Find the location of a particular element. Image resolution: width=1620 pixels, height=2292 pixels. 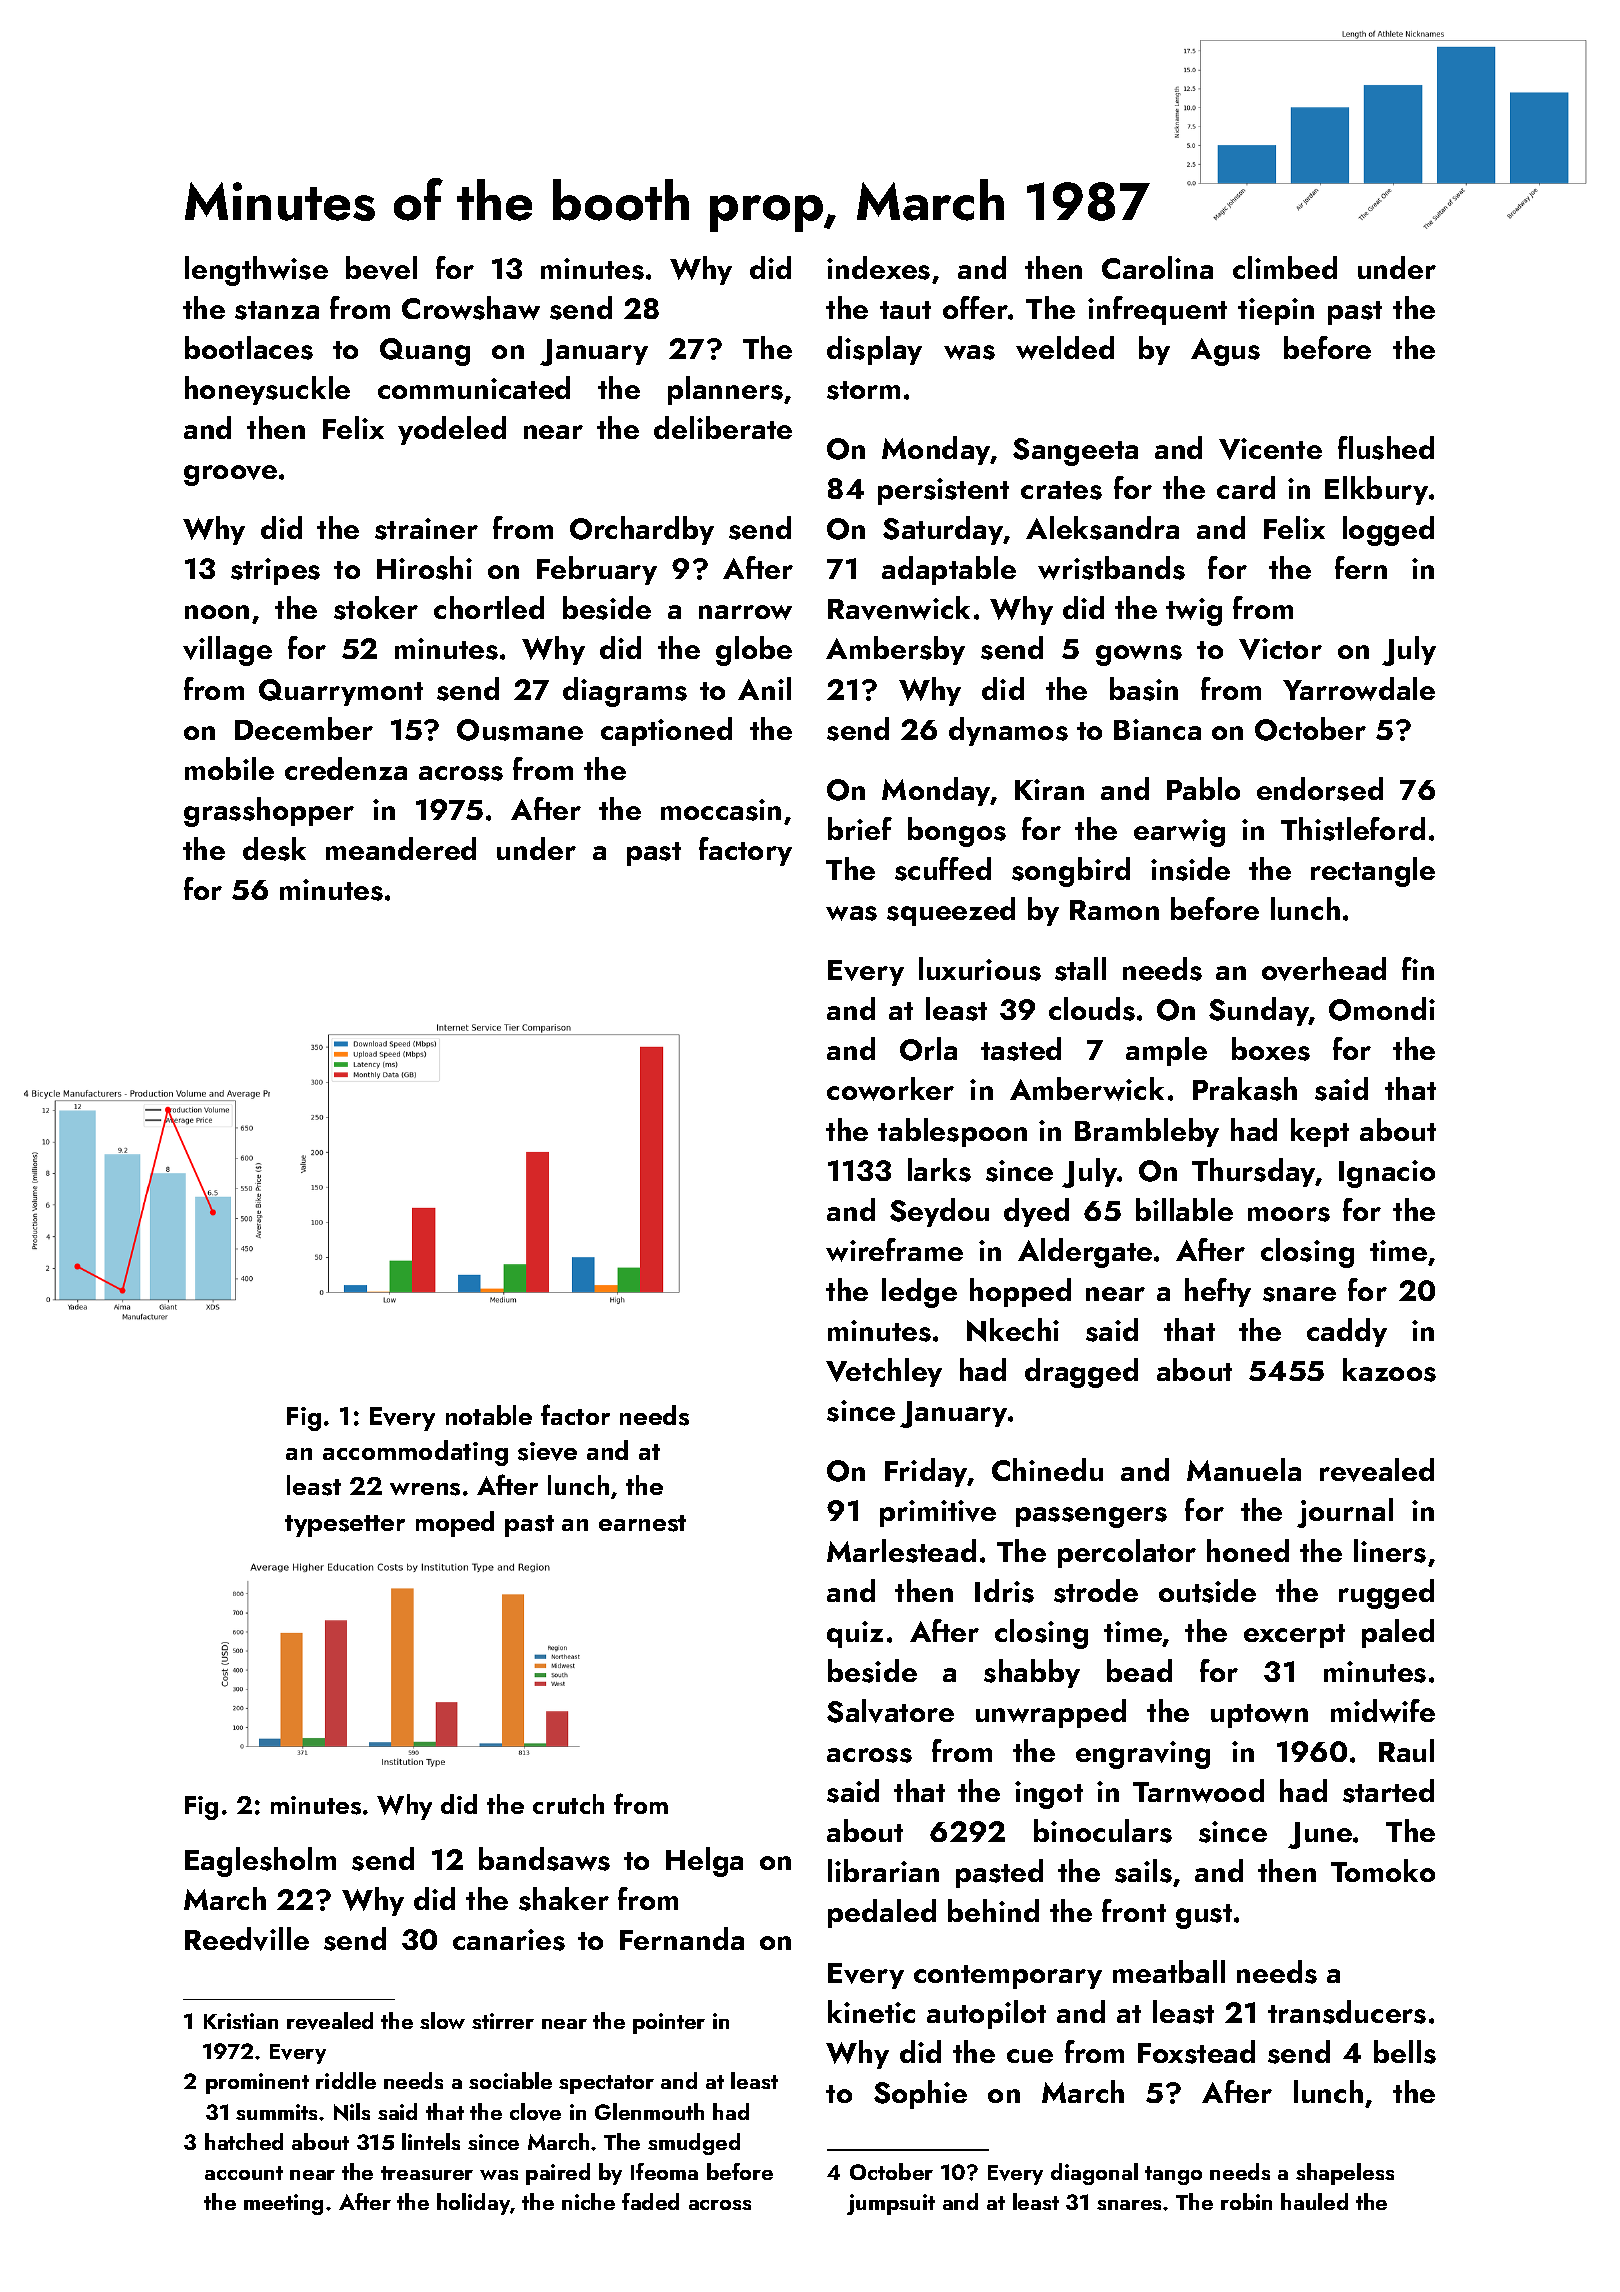

Helga is located at coordinates (704, 1862).
